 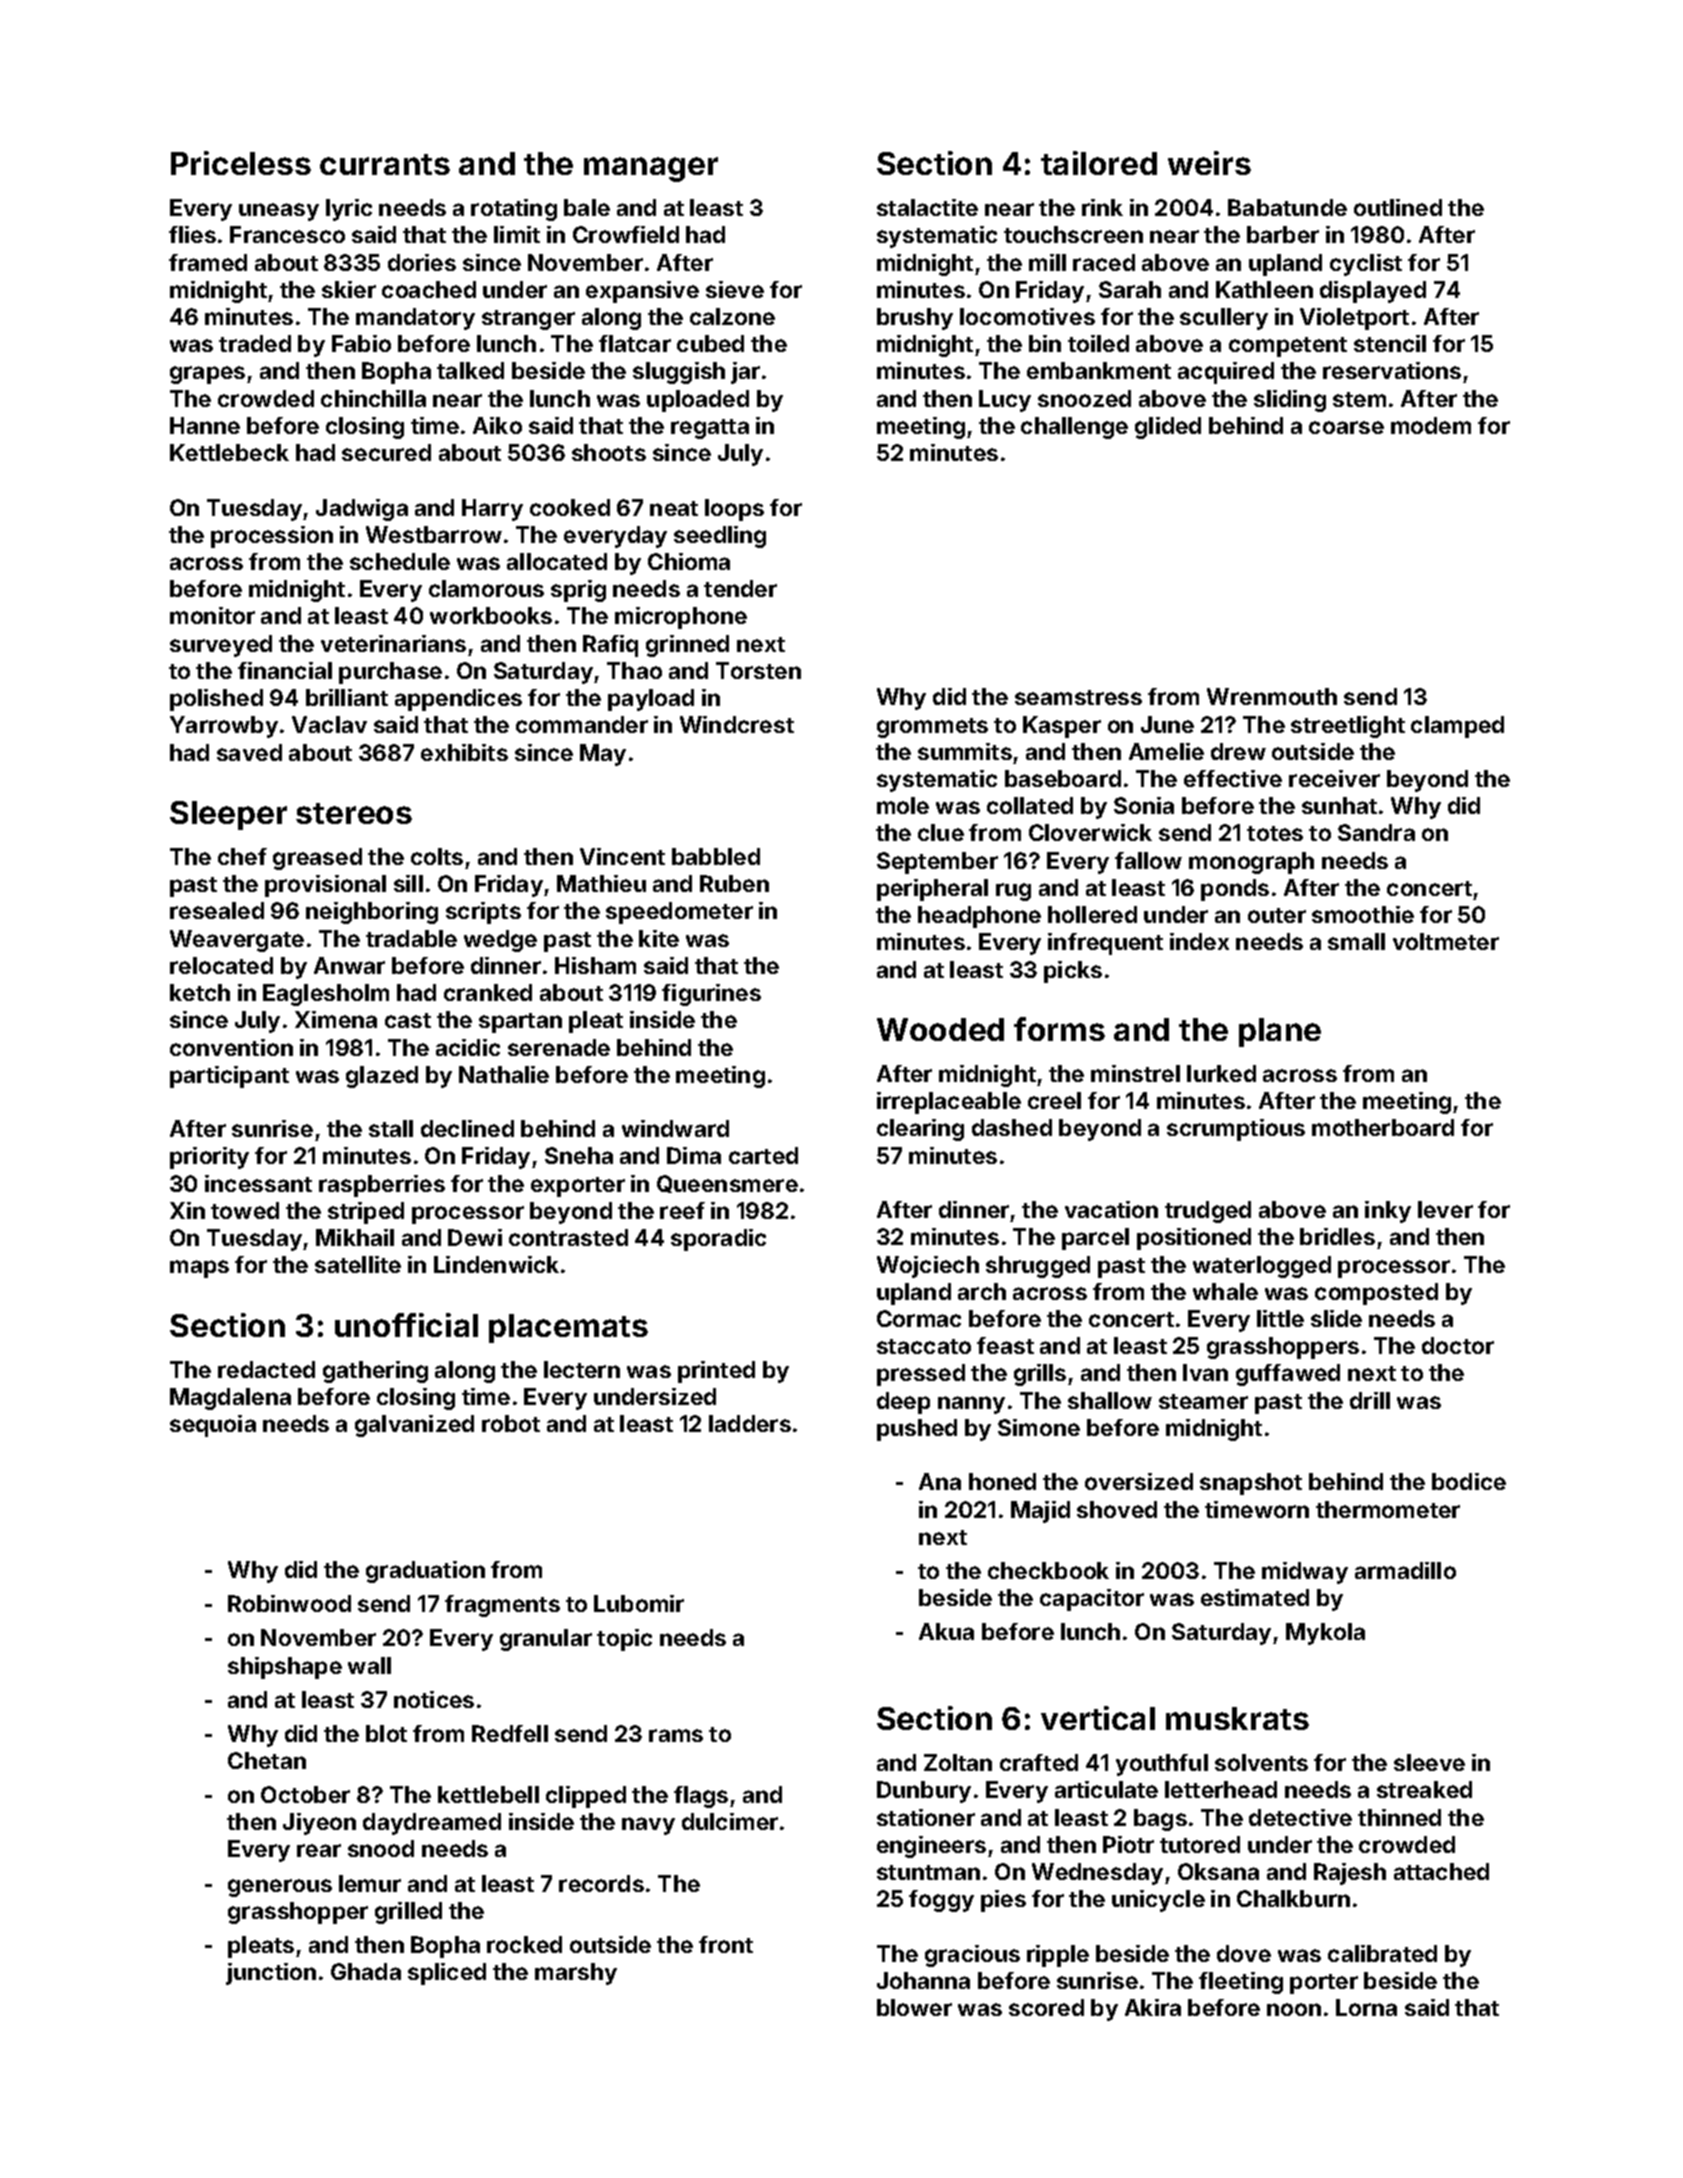 What do you see at coordinates (940, 1029) in the image?
I see `Wooded` at bounding box center [940, 1029].
